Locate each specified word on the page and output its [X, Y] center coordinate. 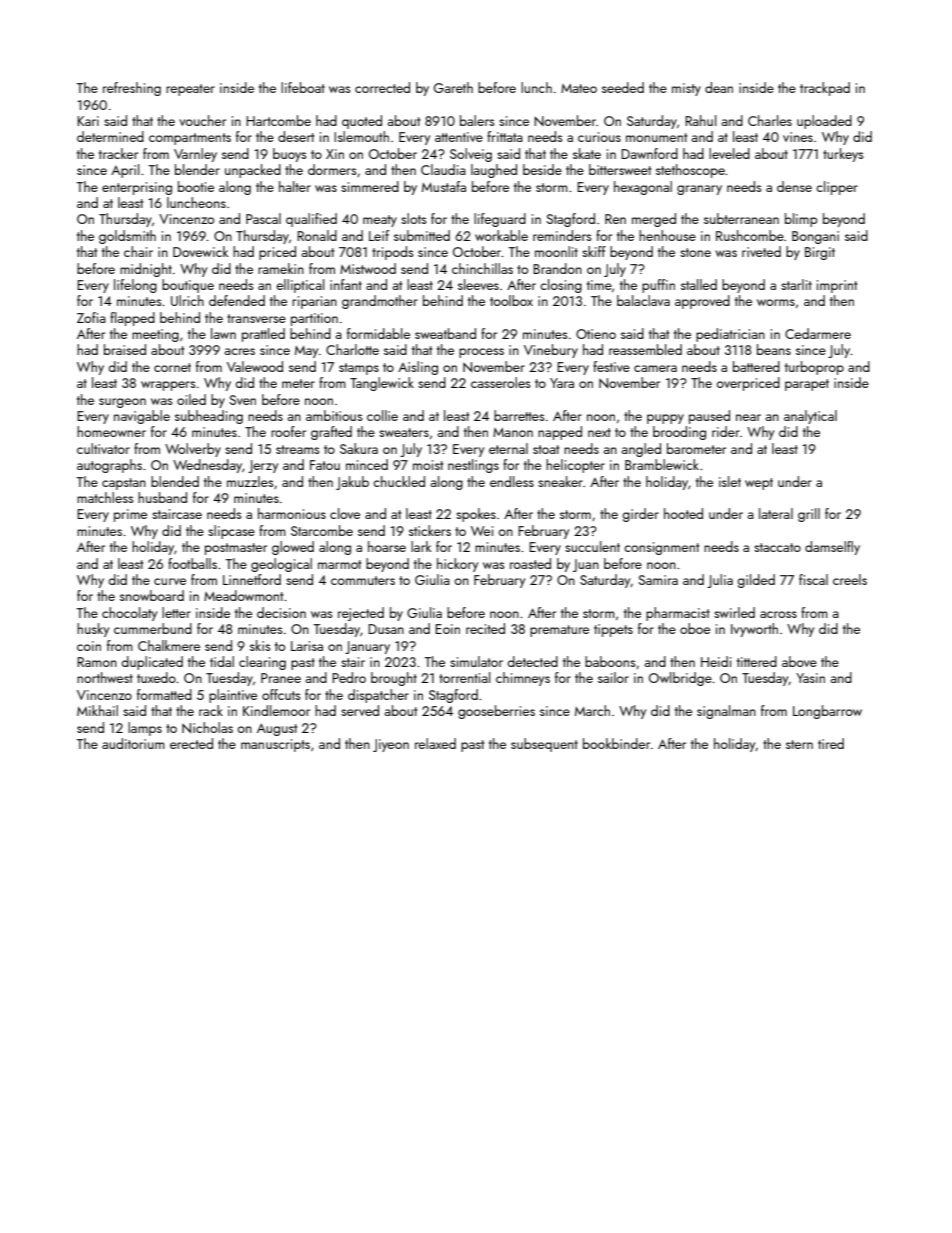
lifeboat [303, 87]
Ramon [97, 662]
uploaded [824, 122]
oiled [191, 399]
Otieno [596, 334]
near [748, 417]
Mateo [579, 88]
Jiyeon [391, 745]
